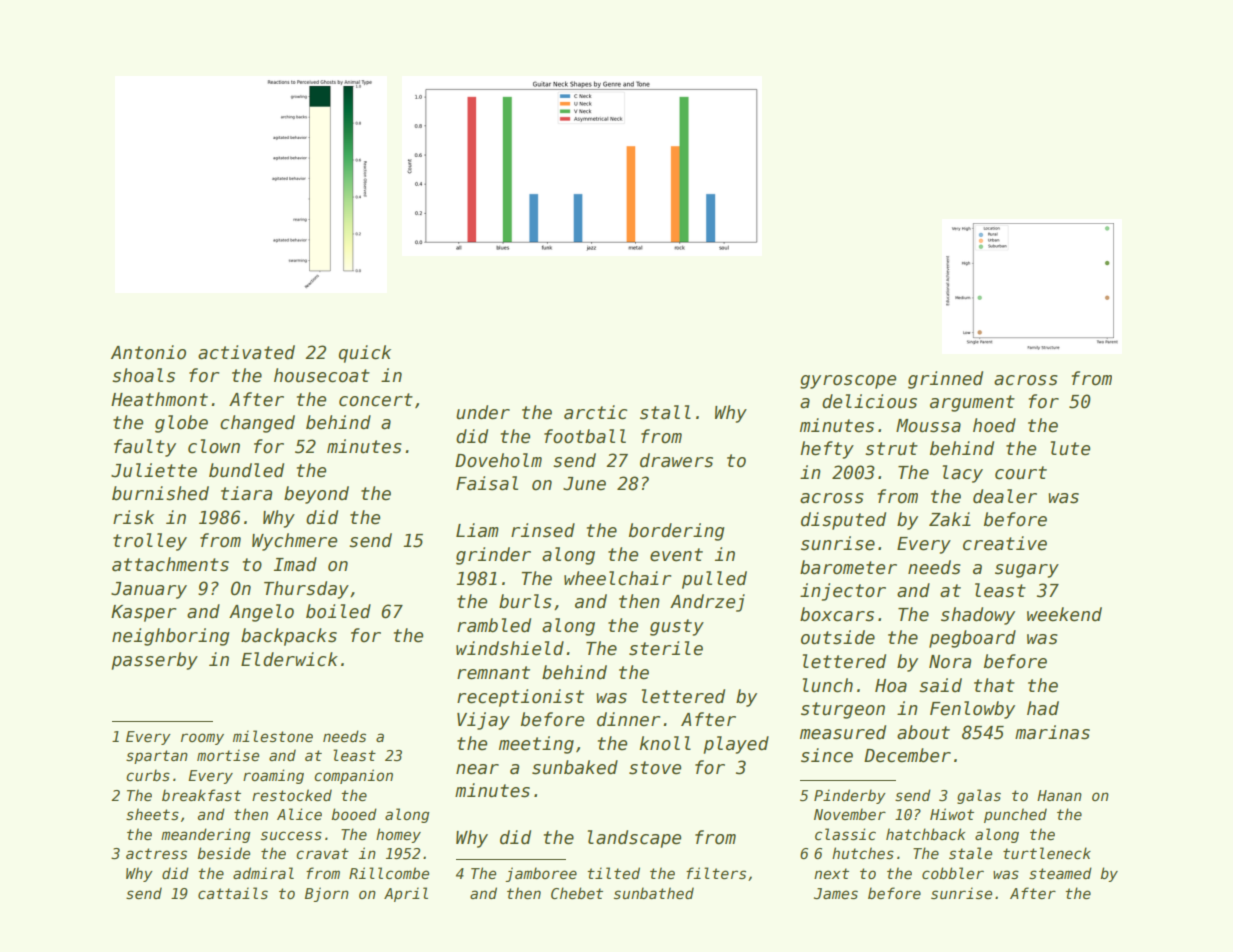 Image resolution: width=1233 pixels, height=952 pixels. Describe the element at coordinates (1027, 571) in the document. I see `sugary` at that location.
